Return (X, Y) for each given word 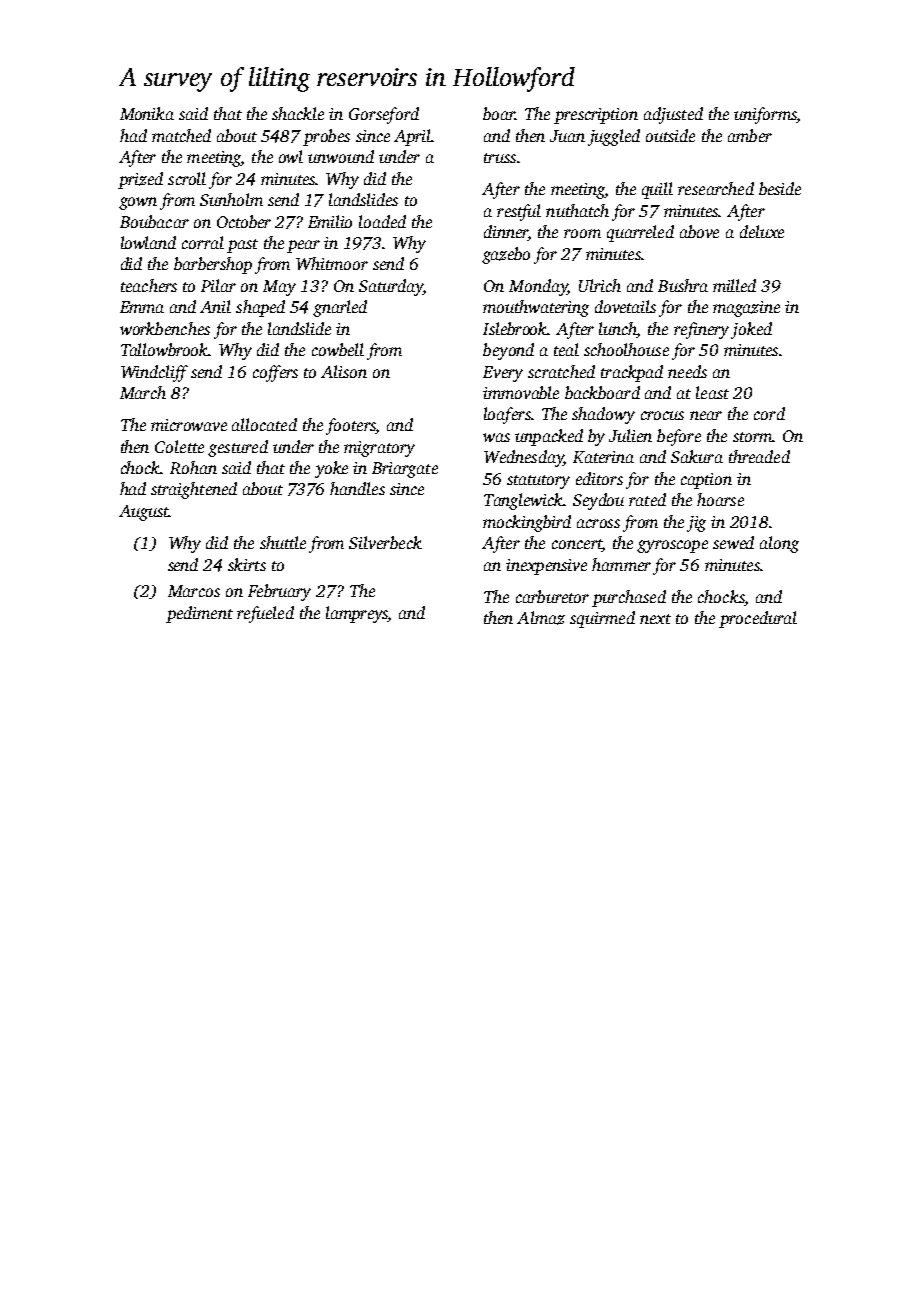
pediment (199, 614)
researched (716, 188)
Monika (147, 113)
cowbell (338, 349)
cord (769, 413)
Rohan (193, 467)
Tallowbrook (165, 349)
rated (647, 499)
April (412, 137)
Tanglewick (523, 501)
